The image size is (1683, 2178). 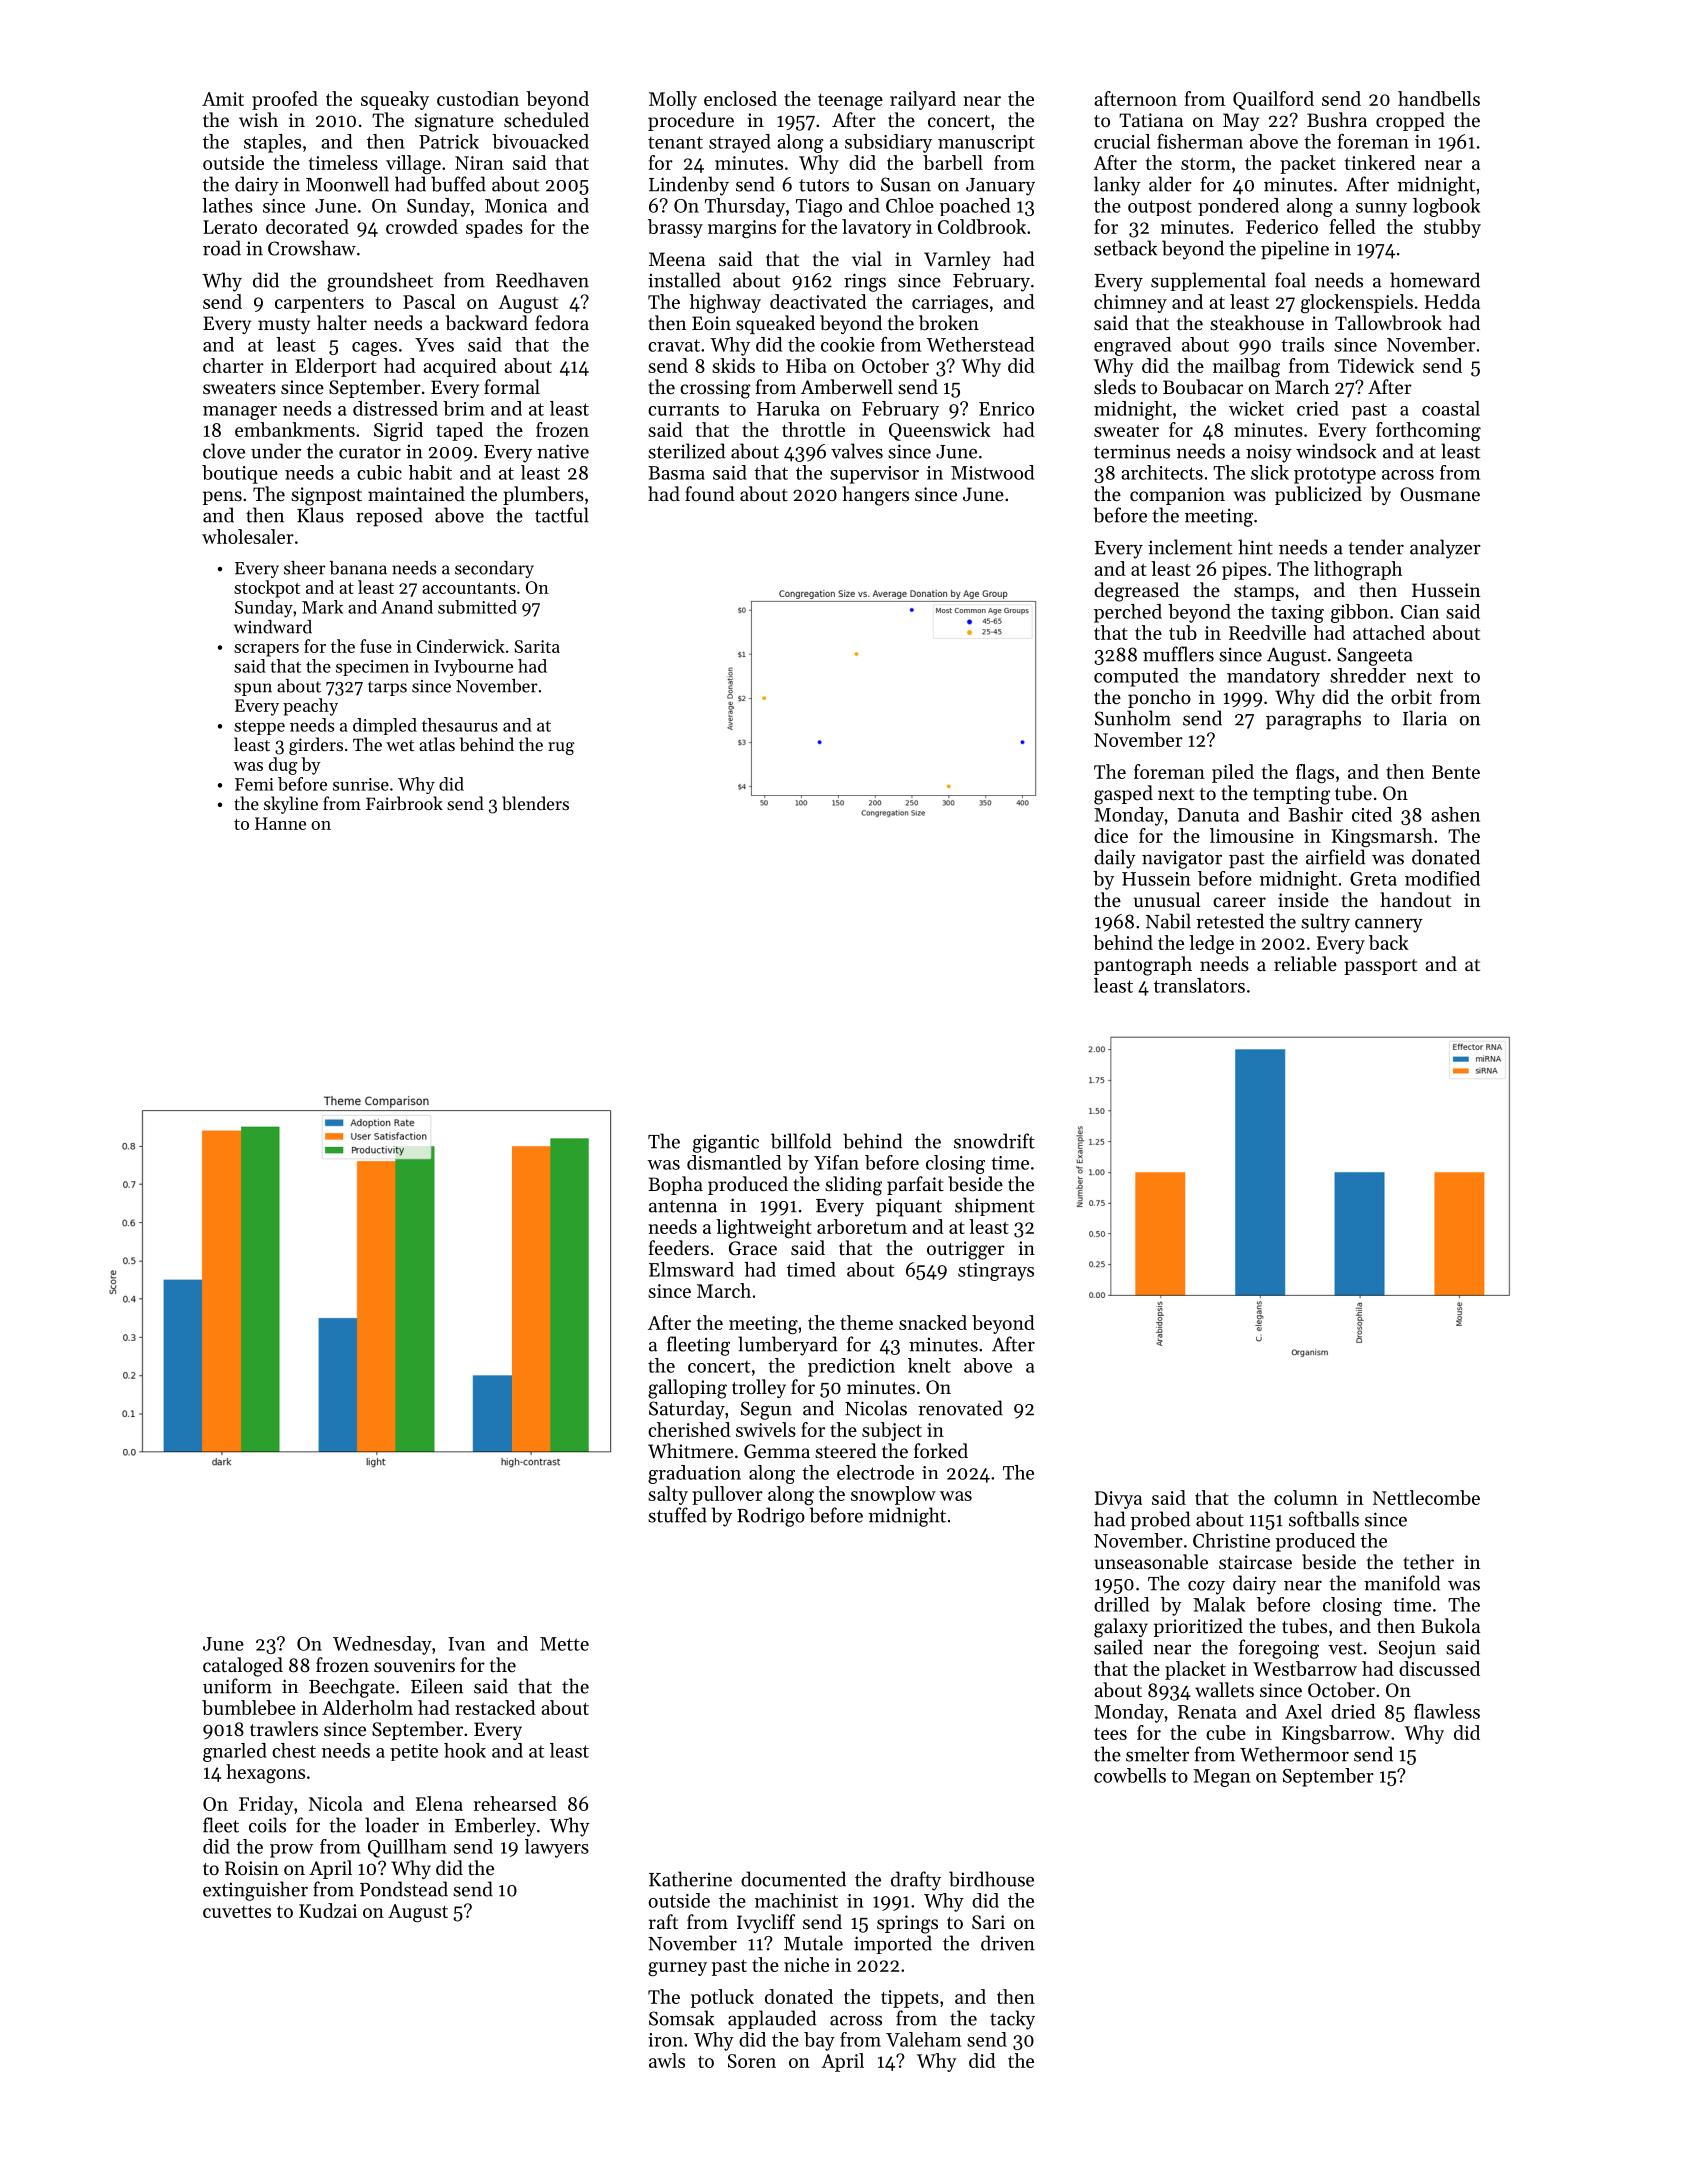 What do you see at coordinates (1177, 496) in the page?
I see `companion` at bounding box center [1177, 496].
